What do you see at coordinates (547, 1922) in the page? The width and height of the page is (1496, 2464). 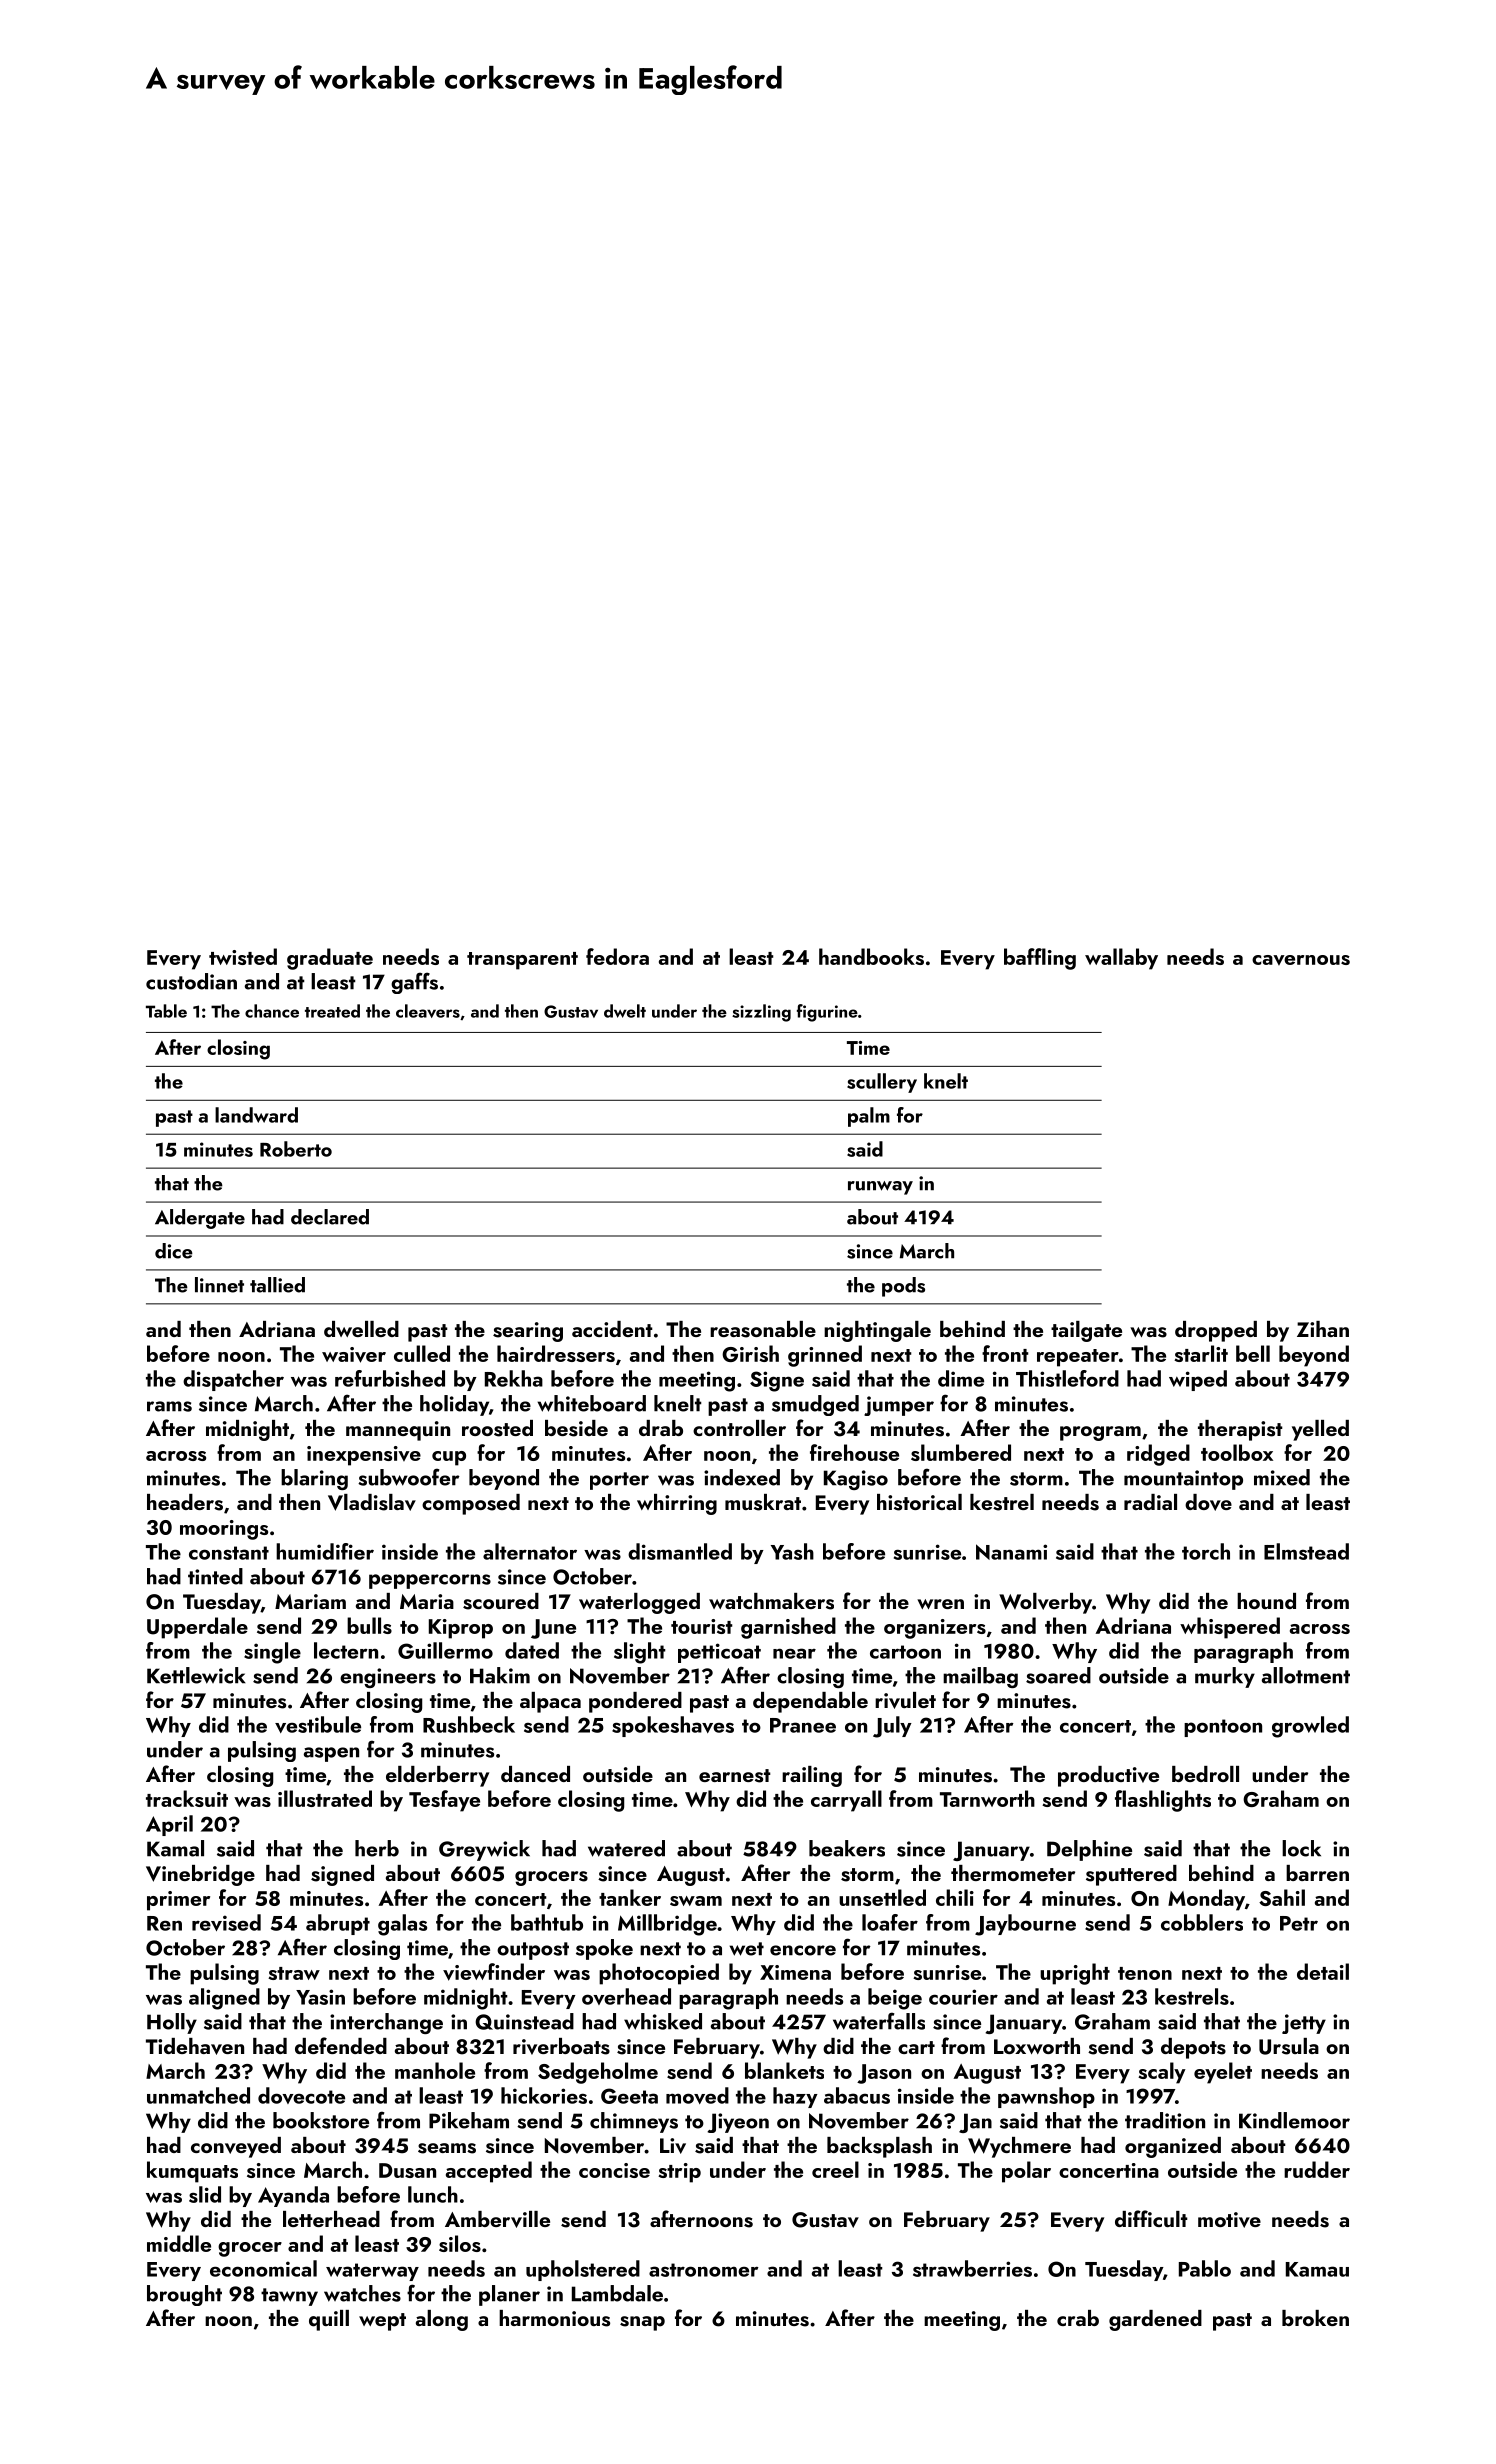 I see `bathtub` at bounding box center [547, 1922].
